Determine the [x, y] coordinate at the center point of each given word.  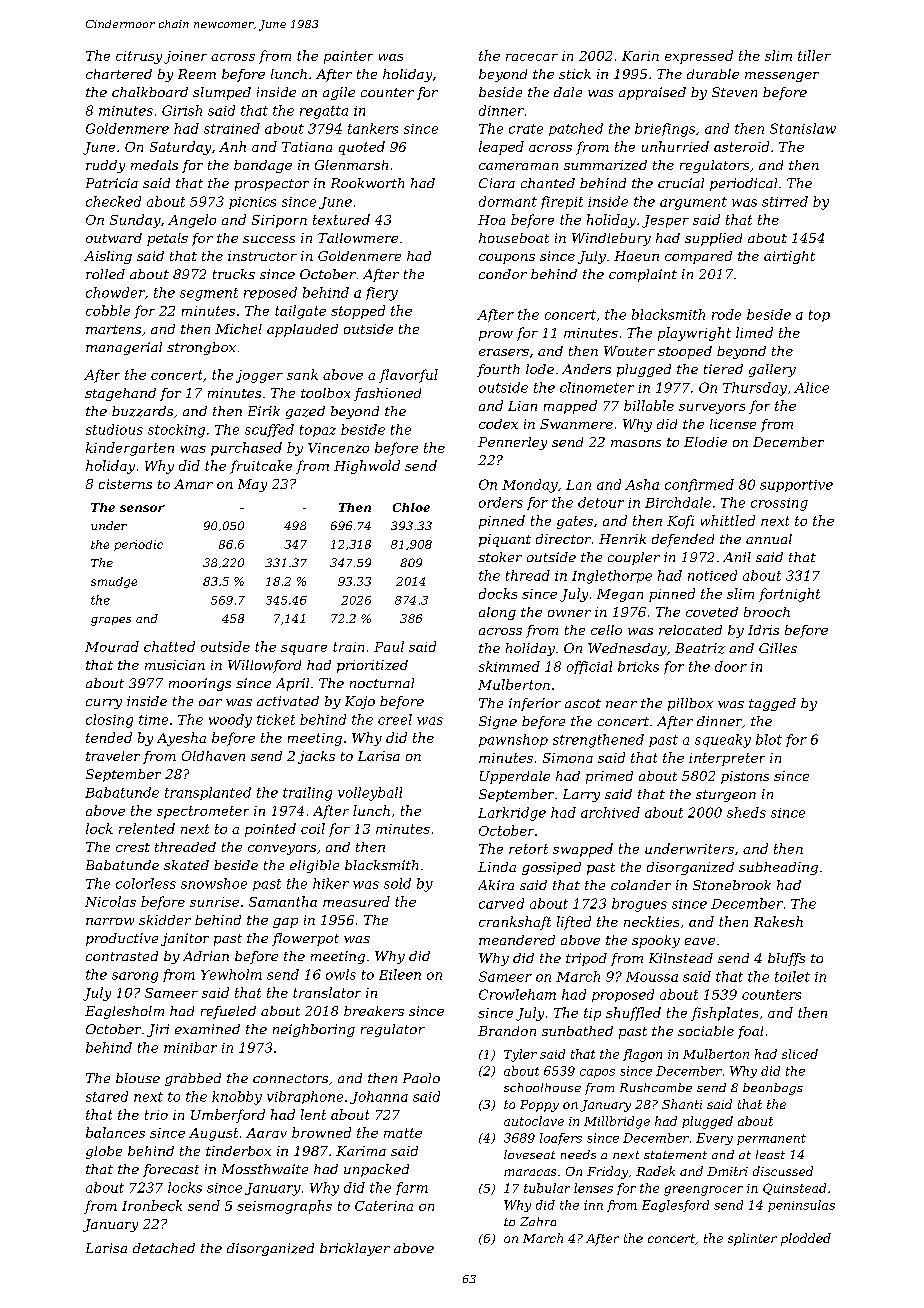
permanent [771, 1139]
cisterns [125, 484]
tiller [814, 55]
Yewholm [231, 974]
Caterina [384, 1206]
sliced [800, 1054]
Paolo [421, 1078]
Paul [389, 646]
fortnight [789, 595]
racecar [532, 57]
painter [348, 57]
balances [115, 1132]
